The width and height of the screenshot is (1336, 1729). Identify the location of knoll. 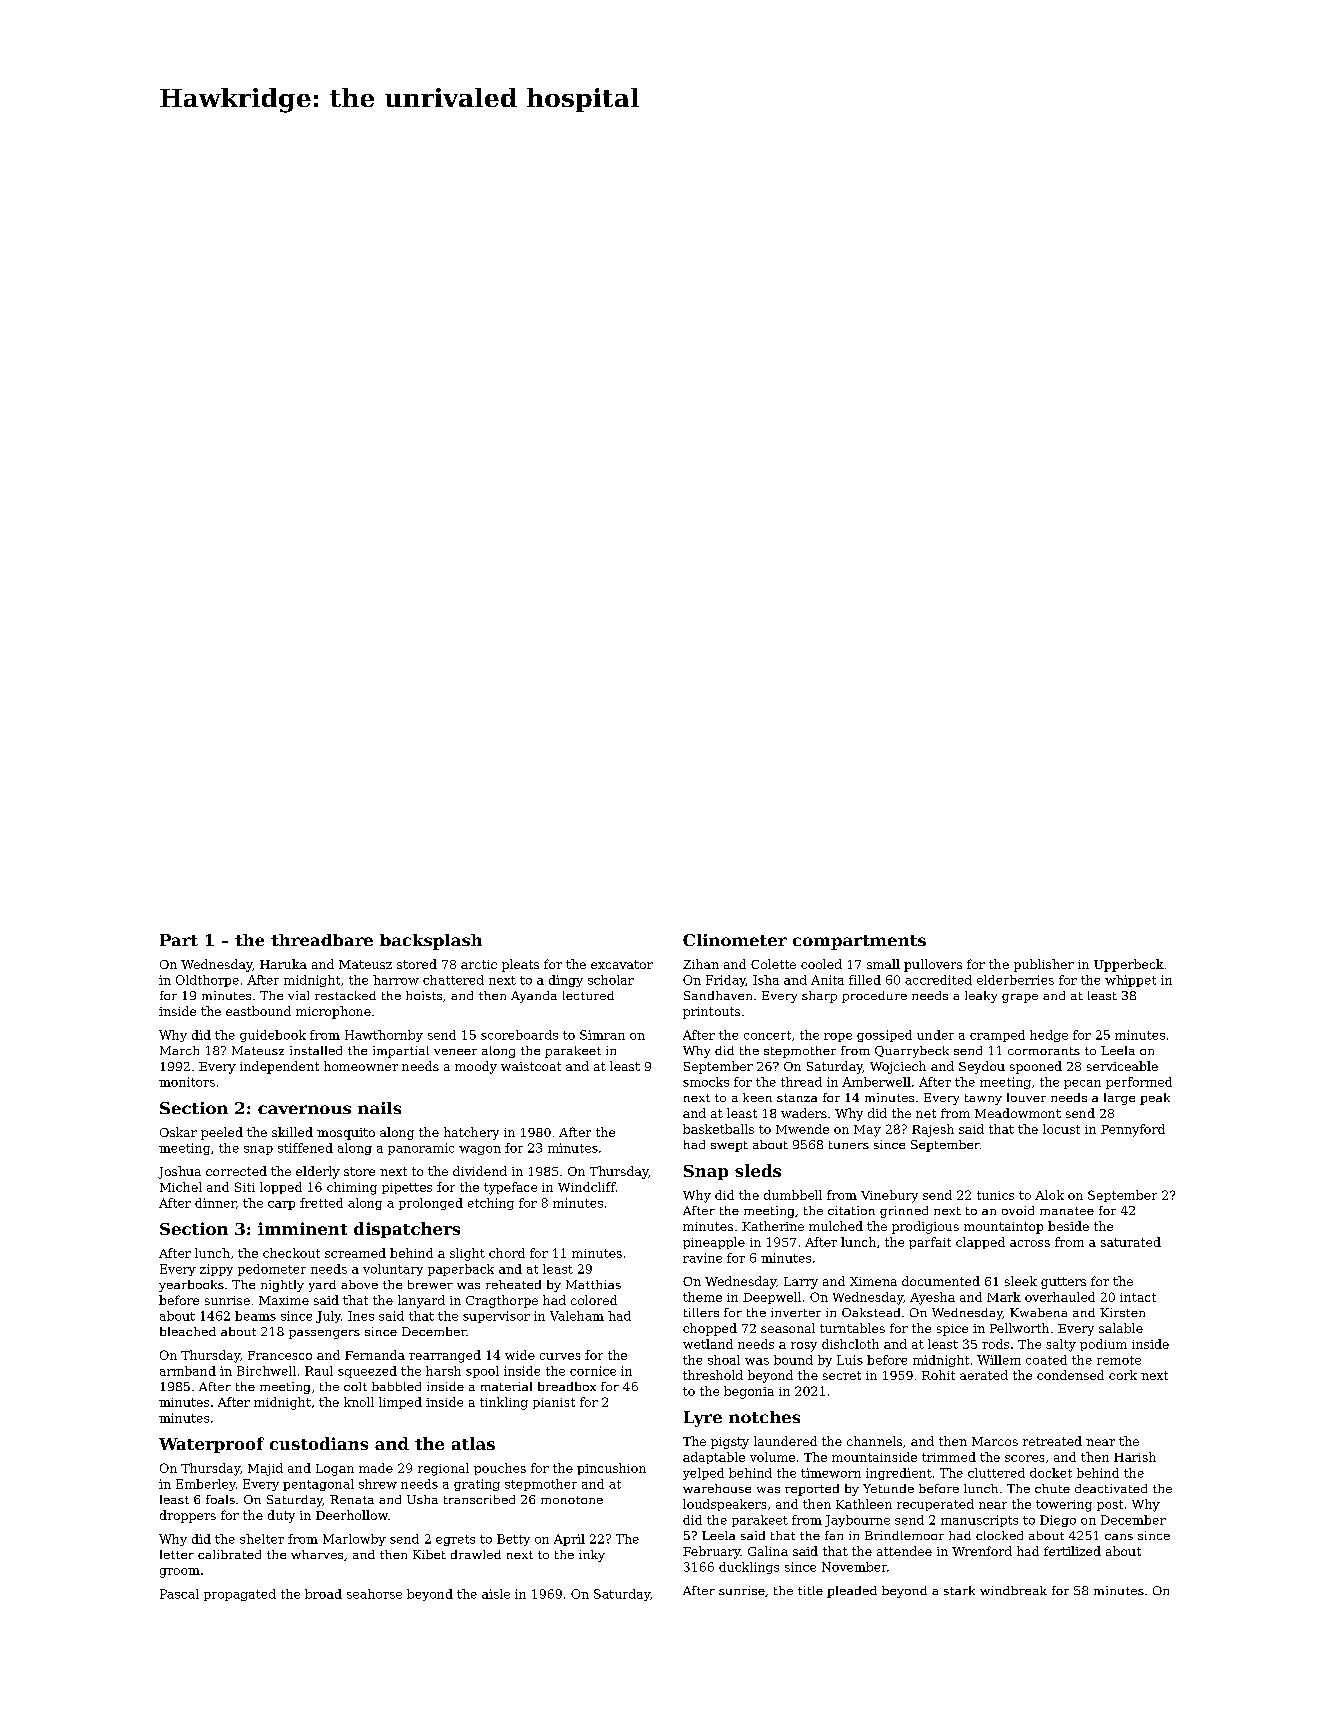
(359, 1402).
